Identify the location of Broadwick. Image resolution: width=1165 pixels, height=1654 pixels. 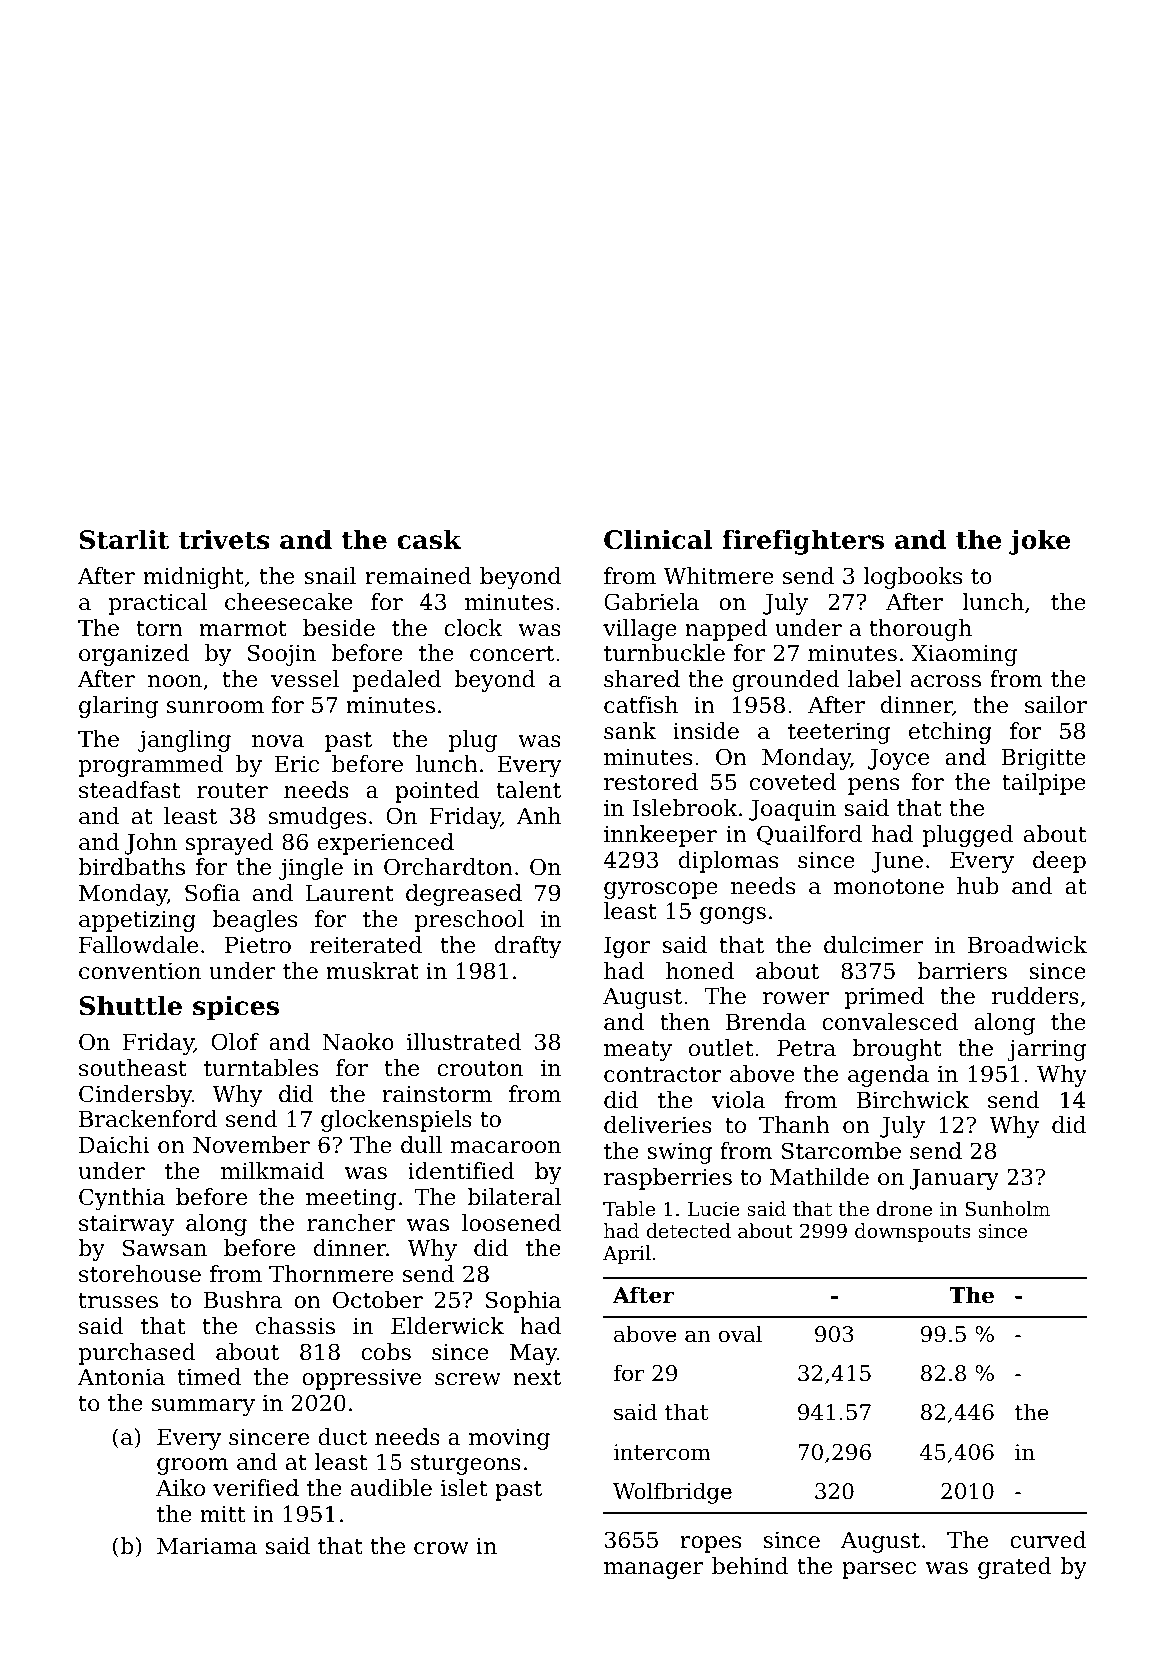
(1027, 945).
